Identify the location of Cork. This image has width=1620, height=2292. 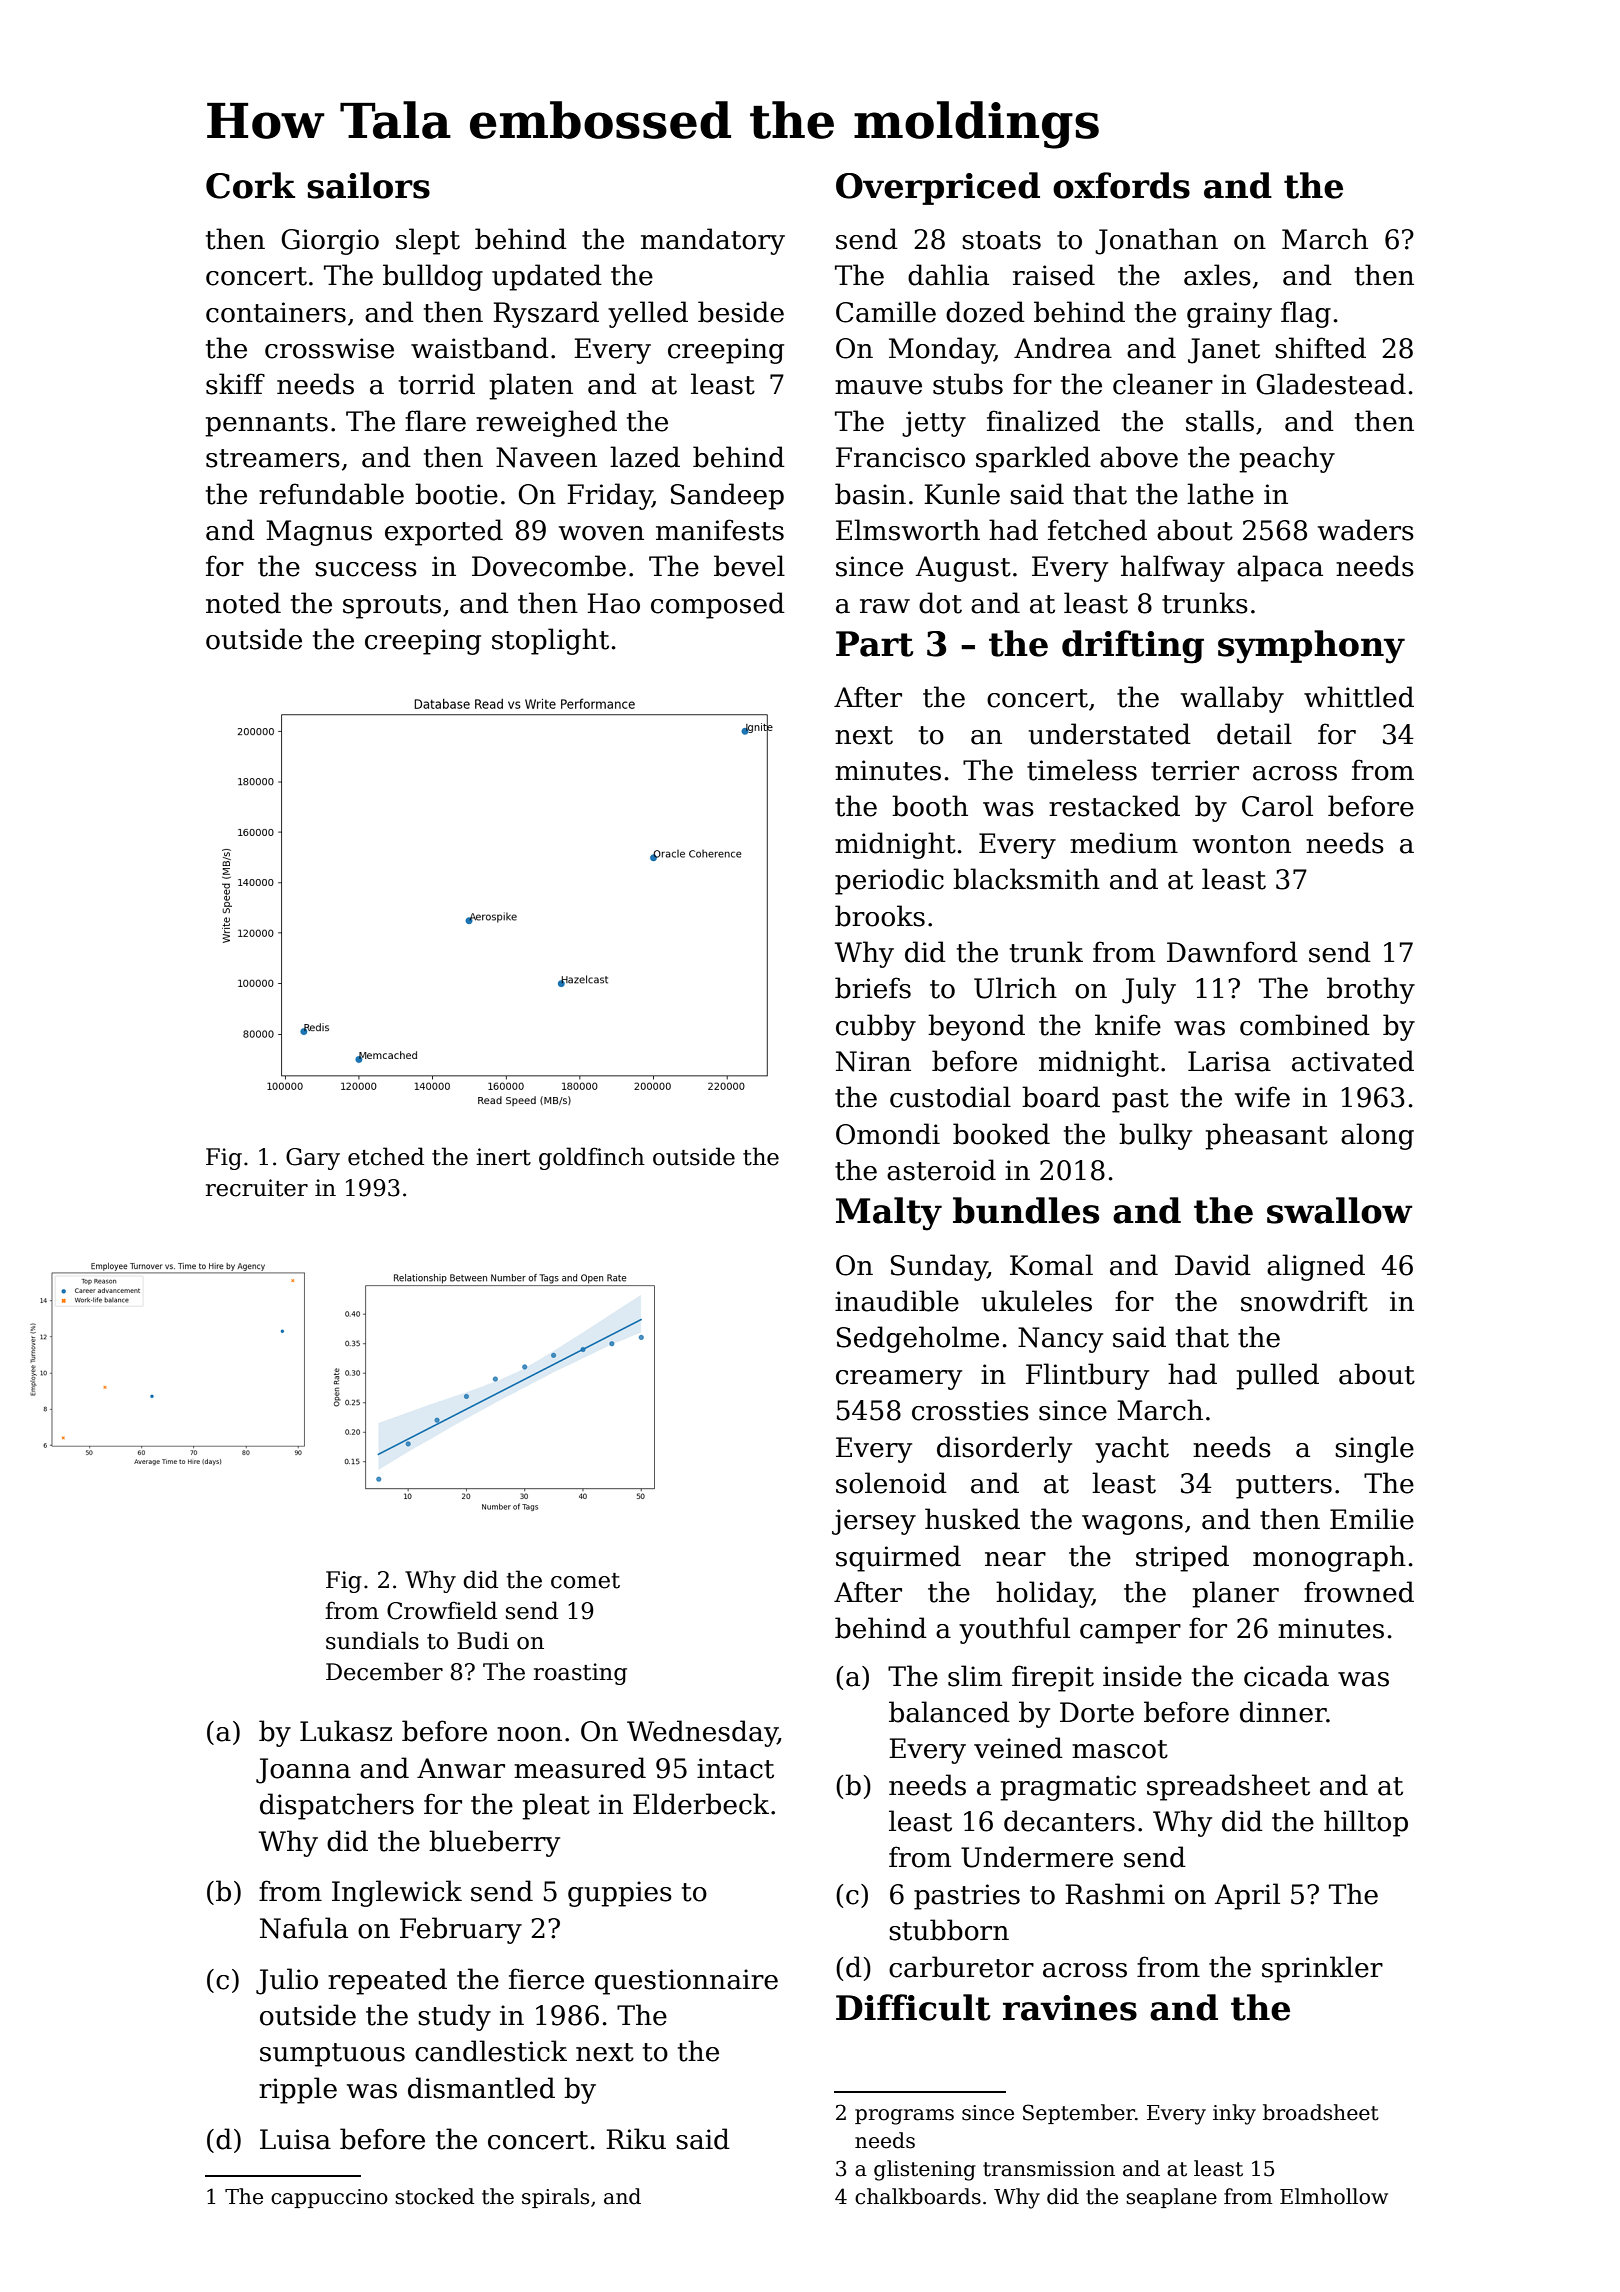
(250, 185).
